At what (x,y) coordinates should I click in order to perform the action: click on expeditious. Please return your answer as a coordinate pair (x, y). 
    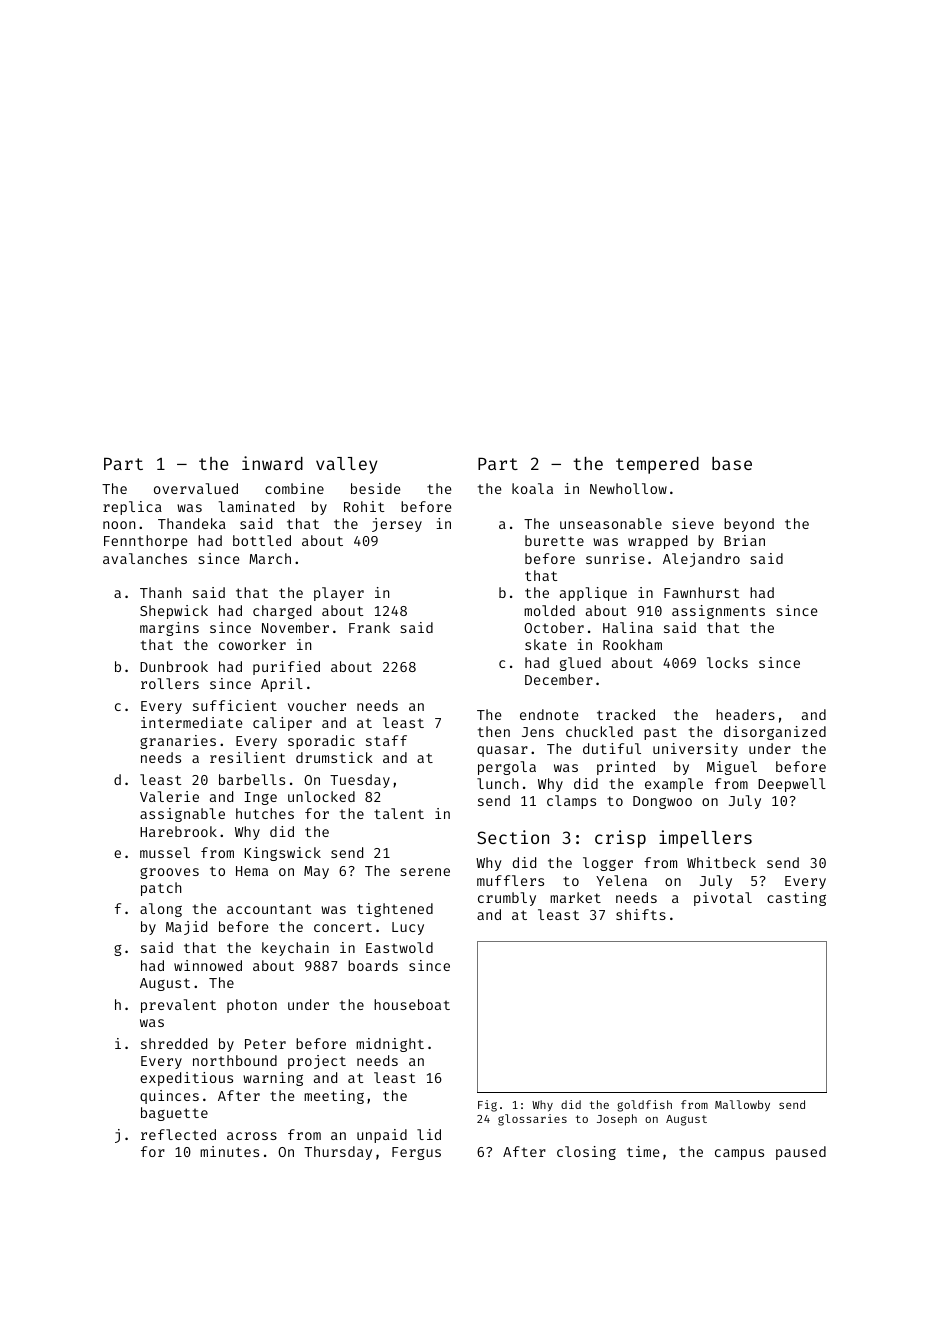
    Looking at the image, I should click on (186, 1079).
